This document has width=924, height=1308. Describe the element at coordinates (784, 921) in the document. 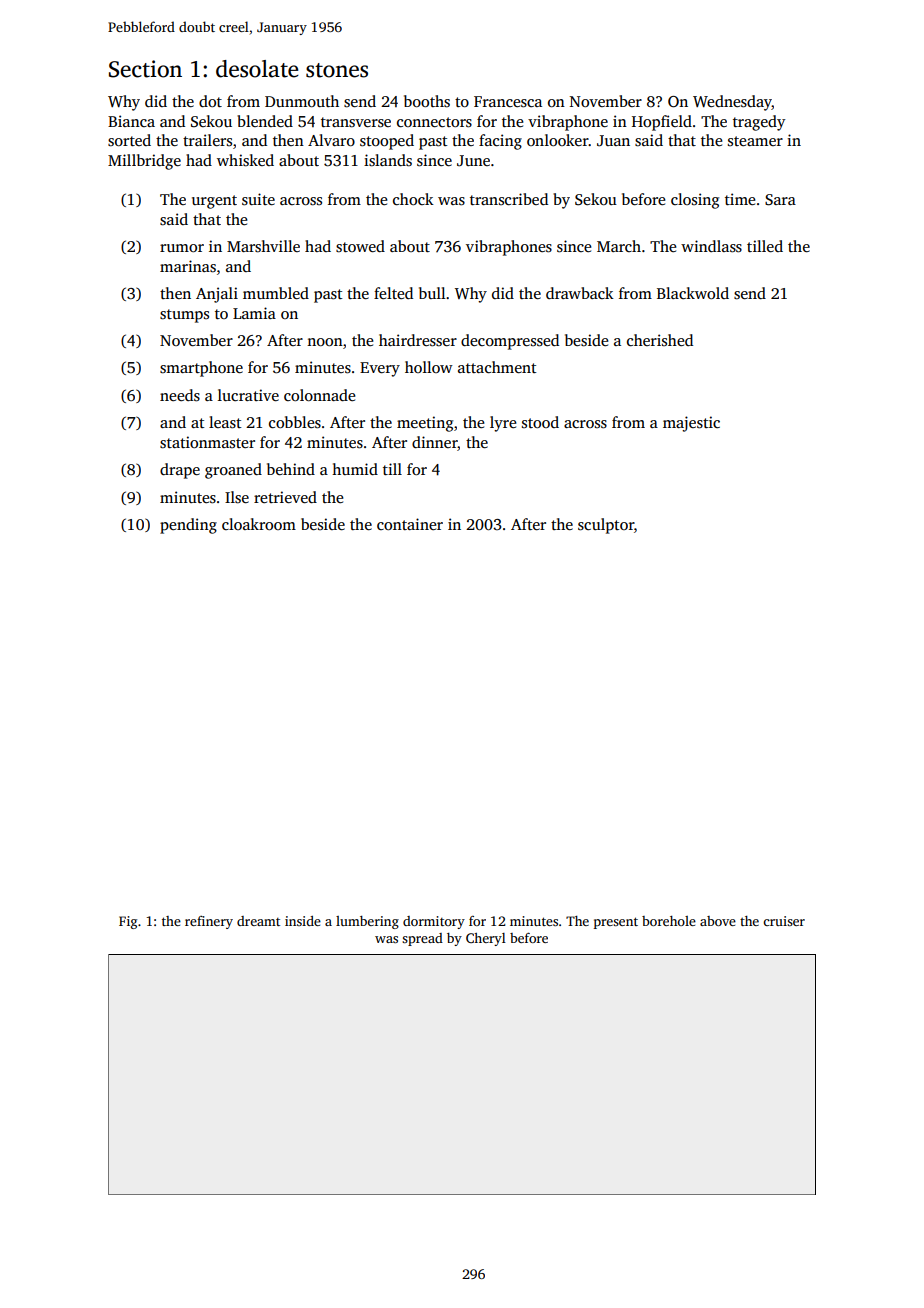

I see `cruiser` at that location.
